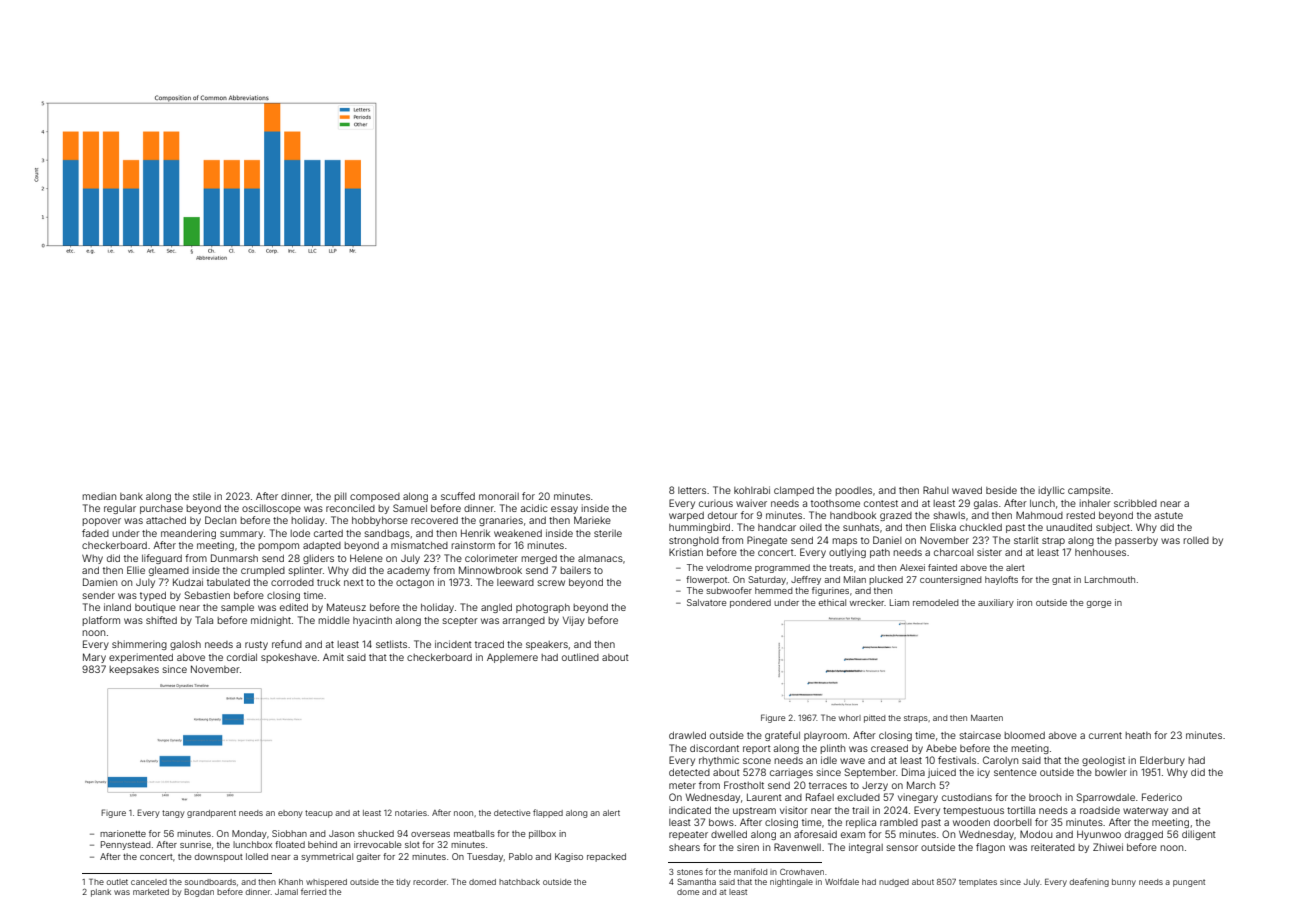 The width and height of the screenshot is (1308, 924). Describe the element at coordinates (1089, 491) in the screenshot. I see `campsite` at that location.
